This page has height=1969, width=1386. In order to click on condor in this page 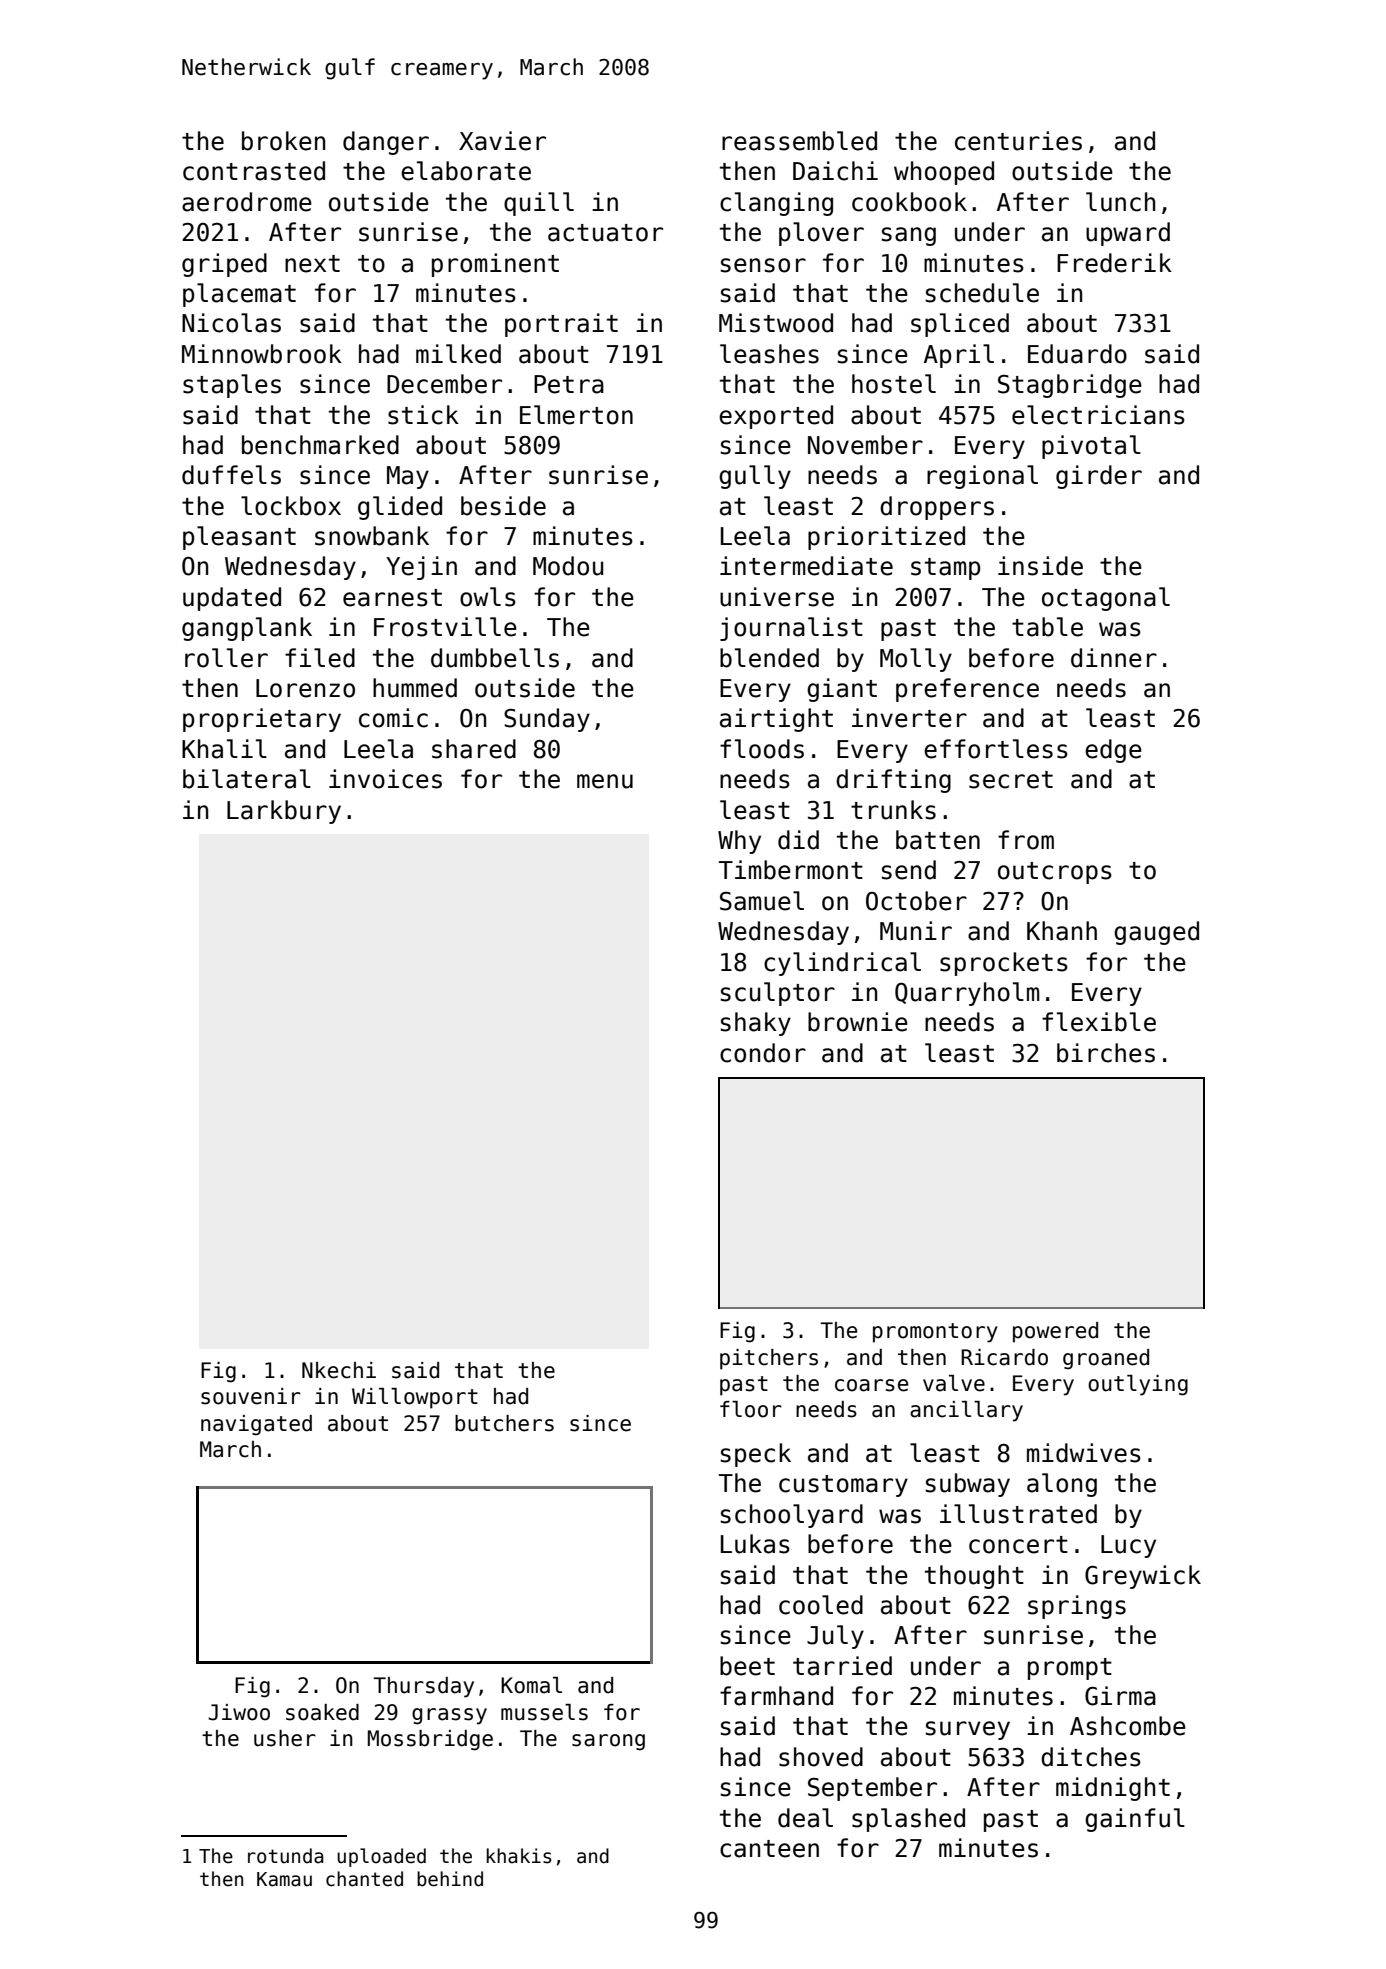, I will do `click(763, 1053)`.
